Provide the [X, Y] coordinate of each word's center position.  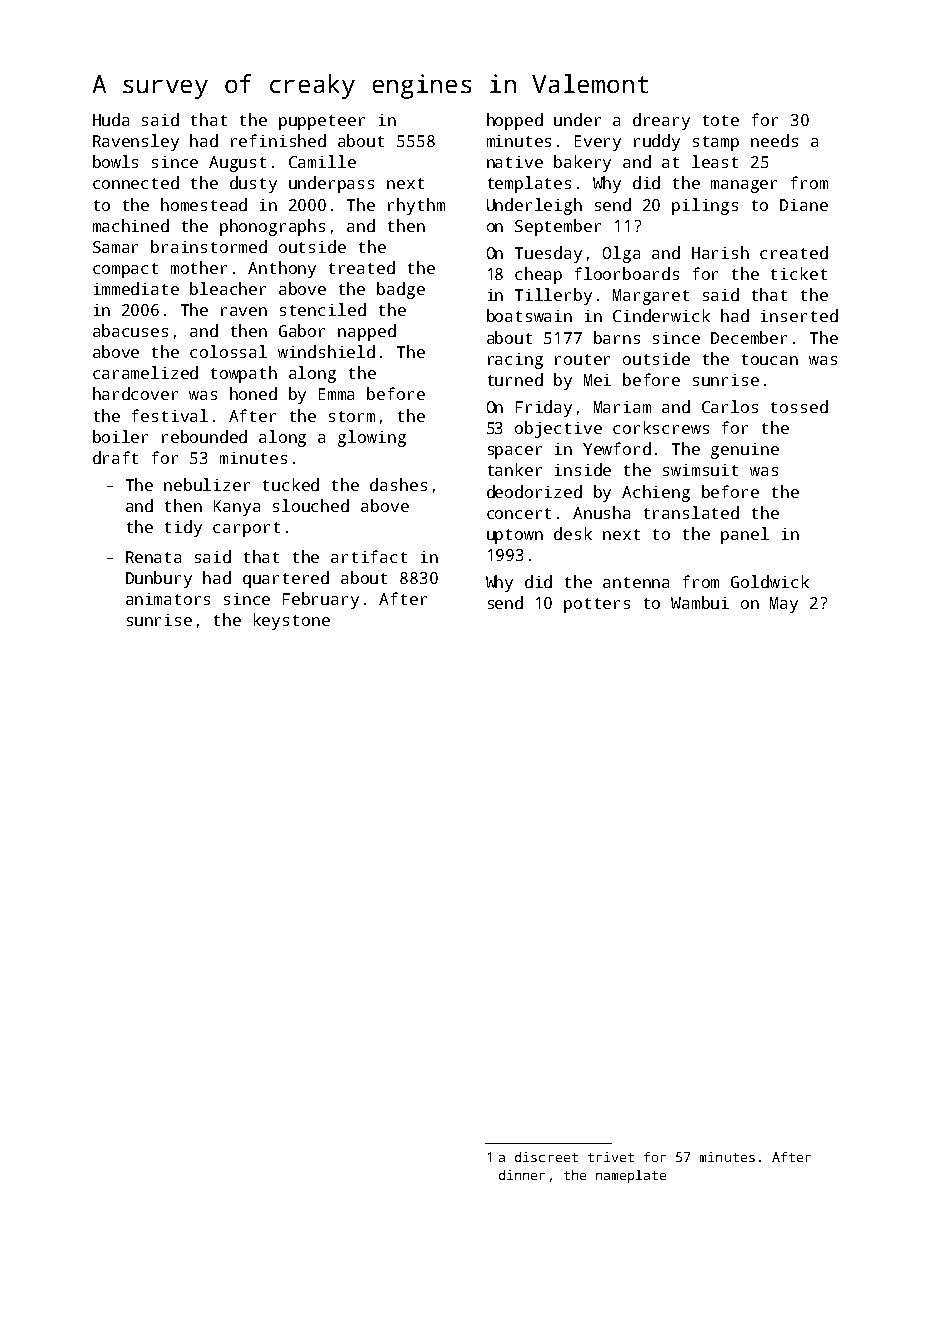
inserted [799, 315]
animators [168, 599]
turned [515, 379]
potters [597, 605]
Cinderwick [661, 315]
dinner [522, 1175]
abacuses [130, 330]
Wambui [700, 602]
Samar [115, 247]
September [558, 227]
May [784, 605]
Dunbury [159, 579]
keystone [292, 621]
